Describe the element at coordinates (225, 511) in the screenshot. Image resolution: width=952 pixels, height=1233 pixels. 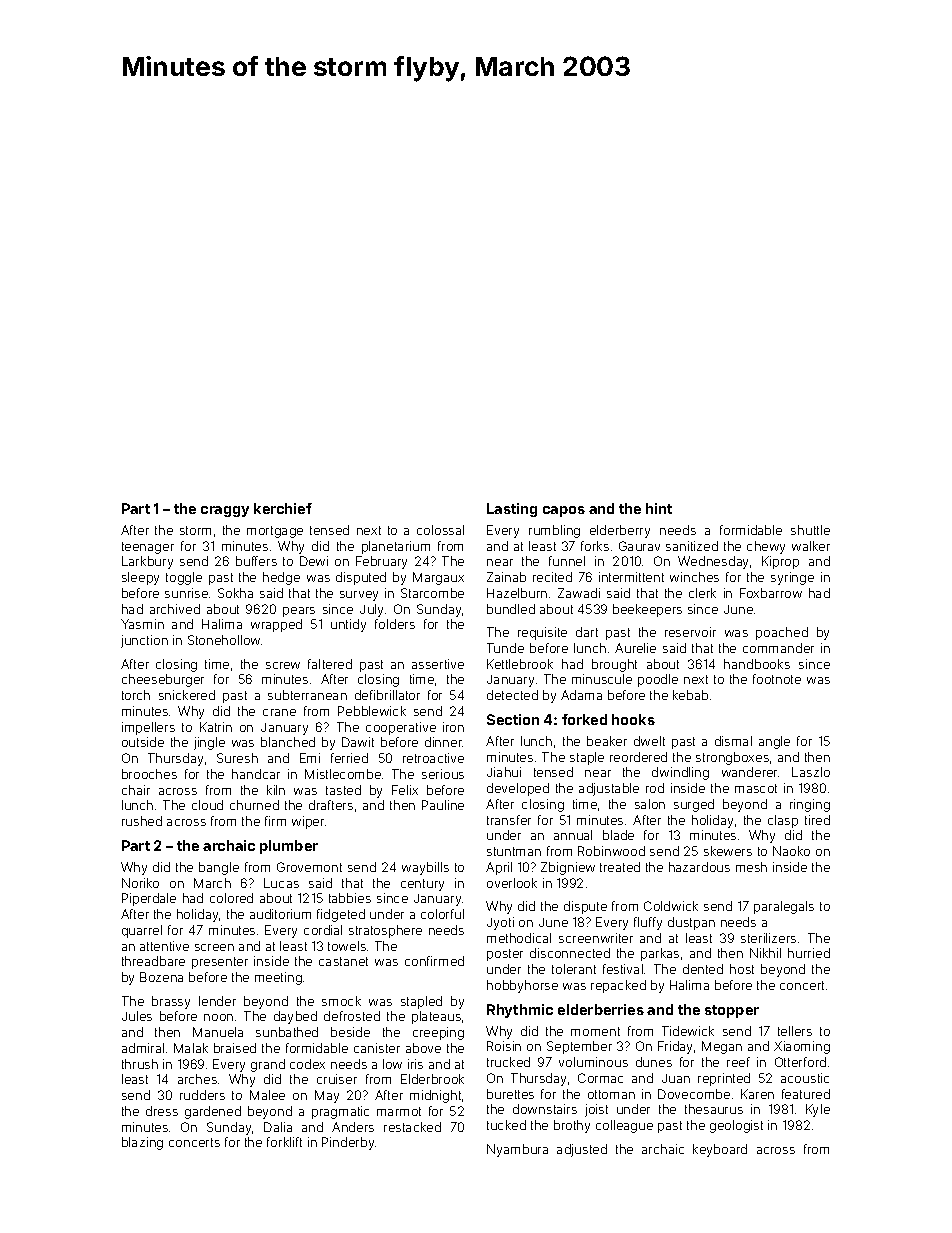
I see `craggy` at that location.
